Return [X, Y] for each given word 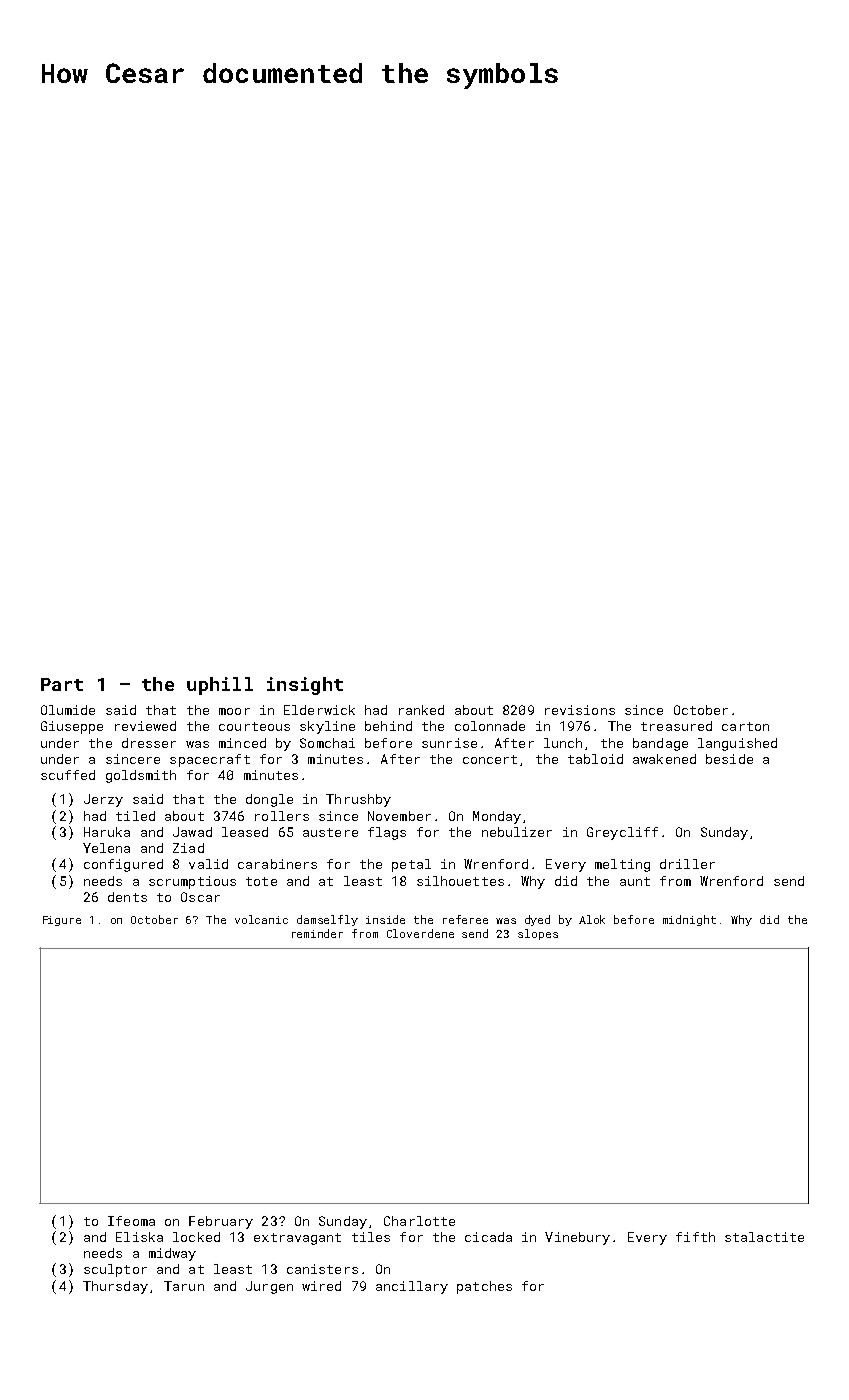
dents [127, 897]
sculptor [115, 1270]
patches [484, 1287]
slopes [538, 934]
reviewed [145, 726]
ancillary [412, 1287]
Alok [592, 919]
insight [305, 686]
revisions [580, 710]
